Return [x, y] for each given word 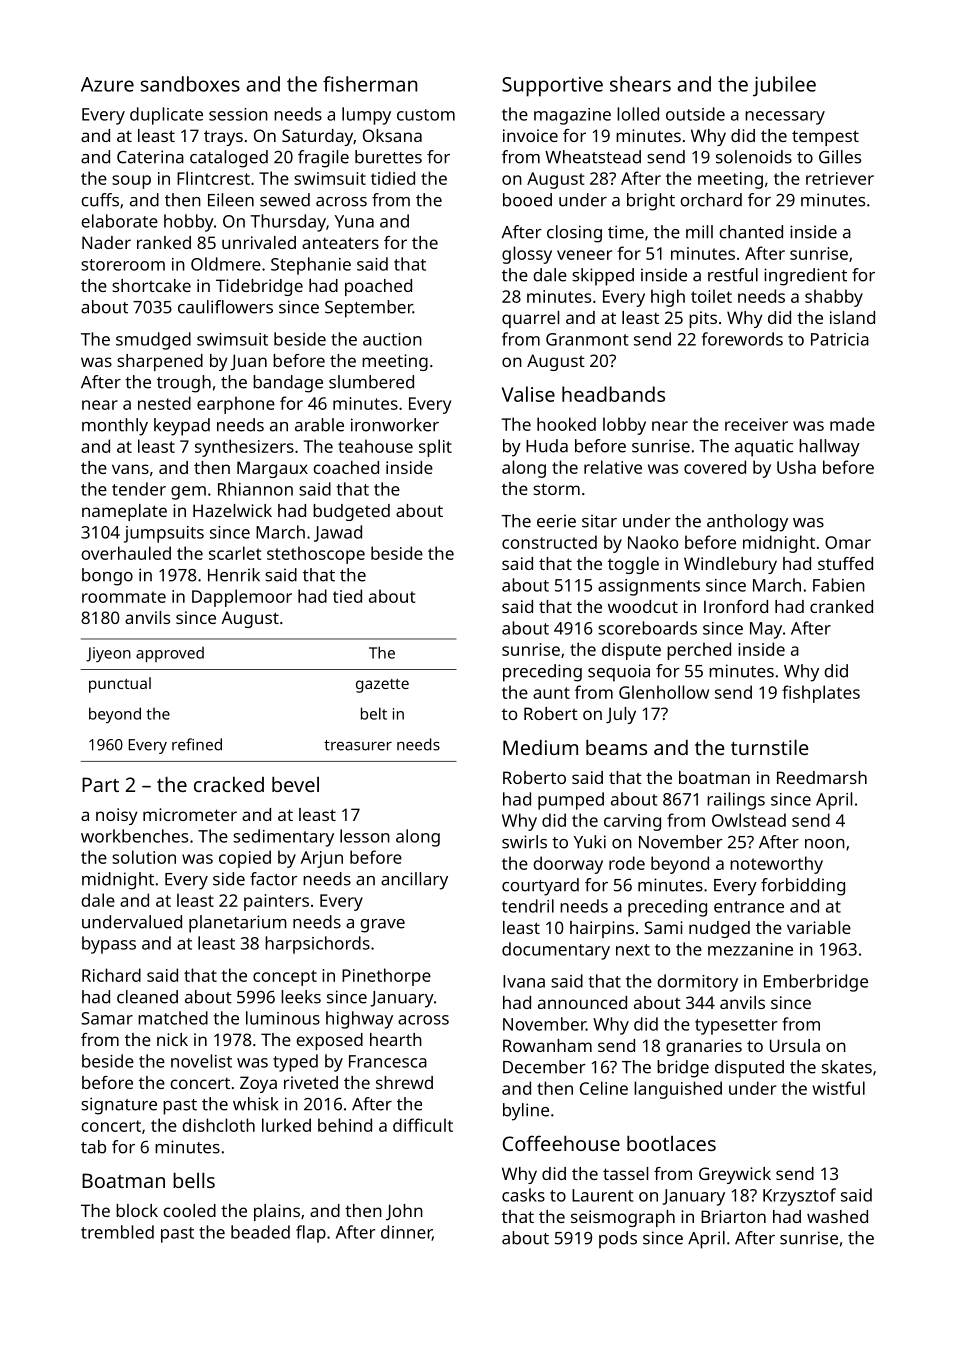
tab [93, 1147]
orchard [711, 200]
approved [170, 654]
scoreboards [647, 628]
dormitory [697, 983]
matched [173, 1018]
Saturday [317, 137]
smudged [153, 341]
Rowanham [547, 1045]
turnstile [770, 747]
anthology [747, 523]
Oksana [392, 135]
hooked [566, 424]
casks [523, 1195]
